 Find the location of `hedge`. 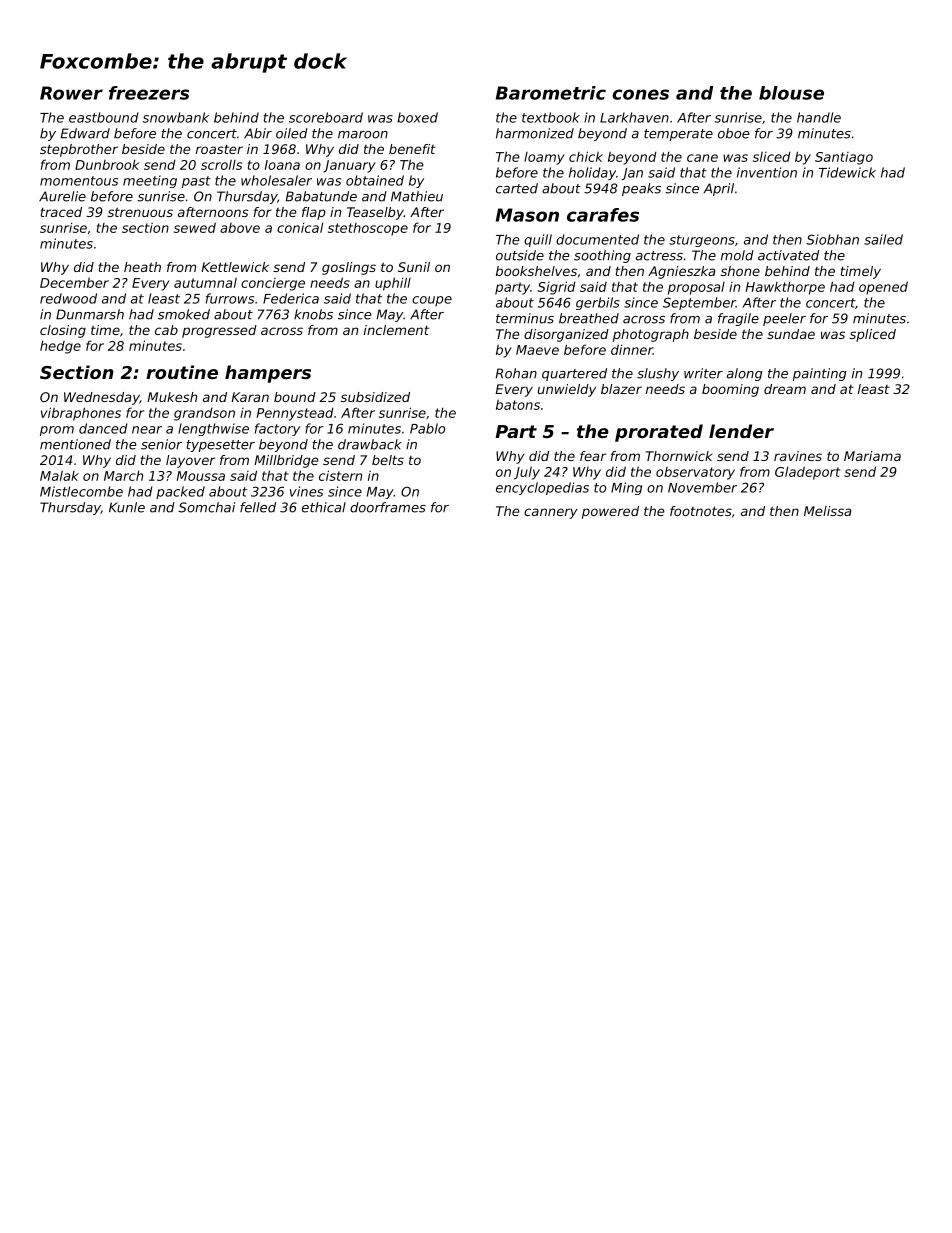

hedge is located at coordinates (60, 347).
